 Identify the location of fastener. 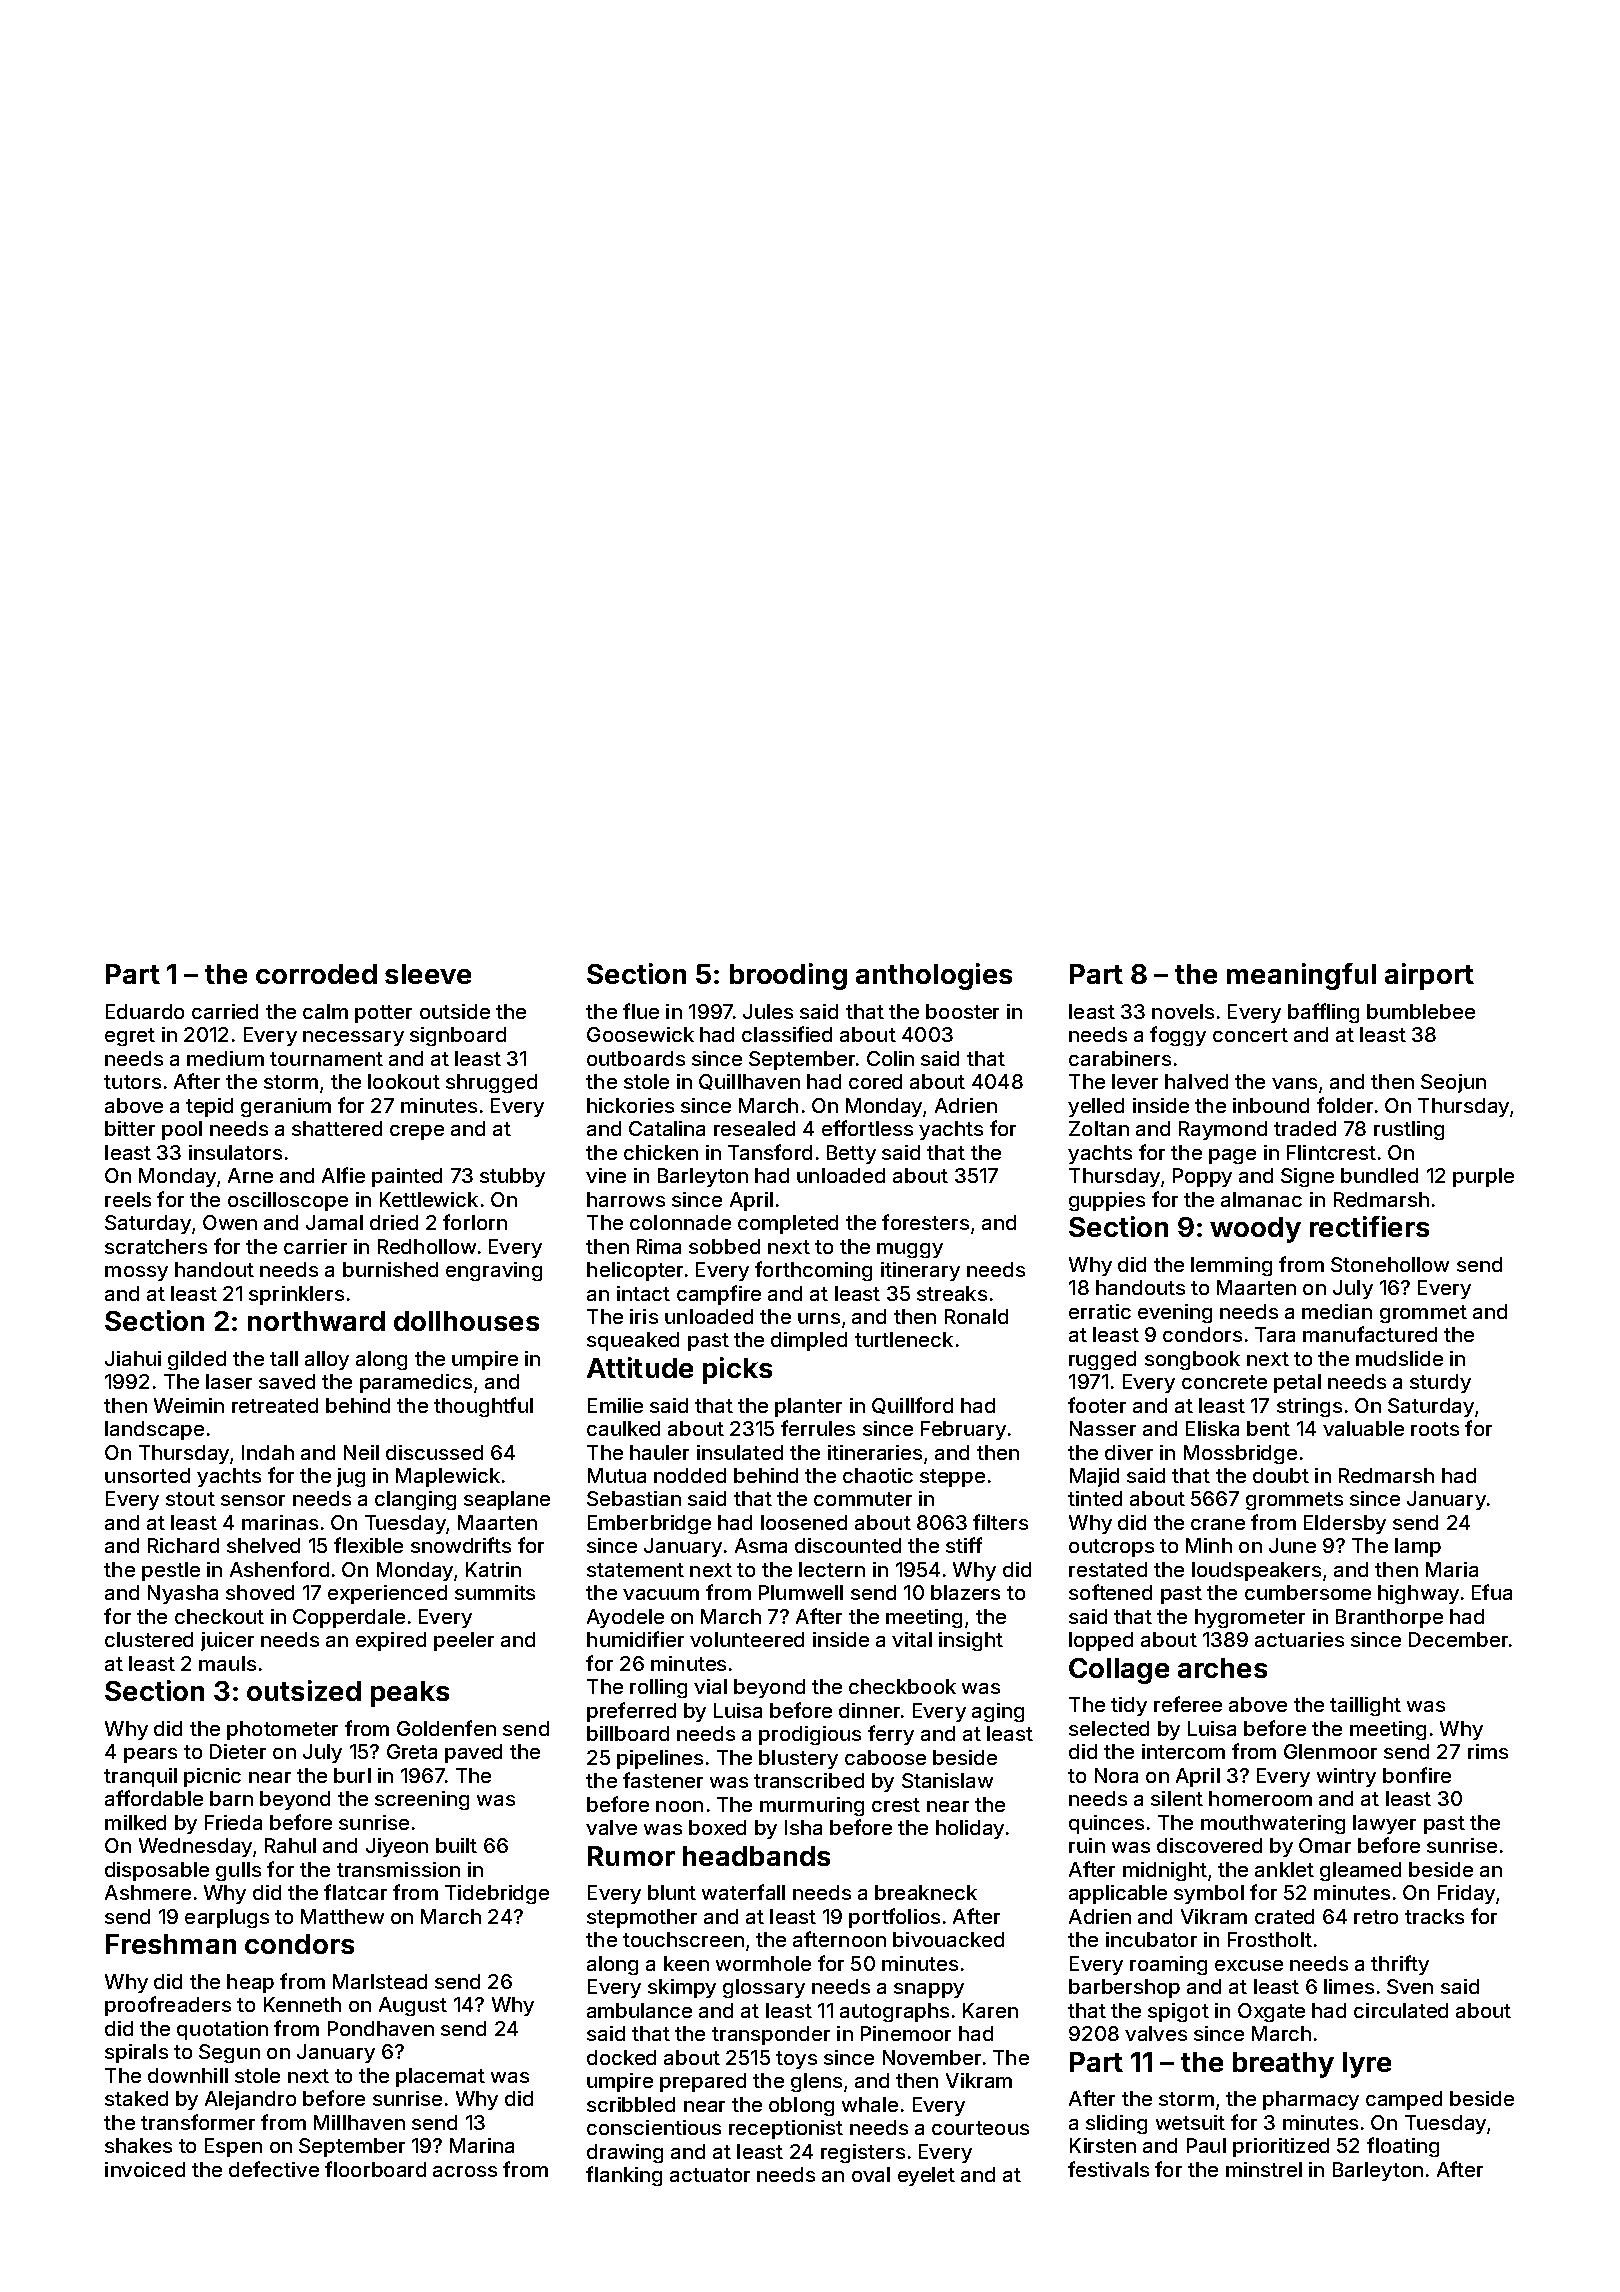
(663, 1780).
